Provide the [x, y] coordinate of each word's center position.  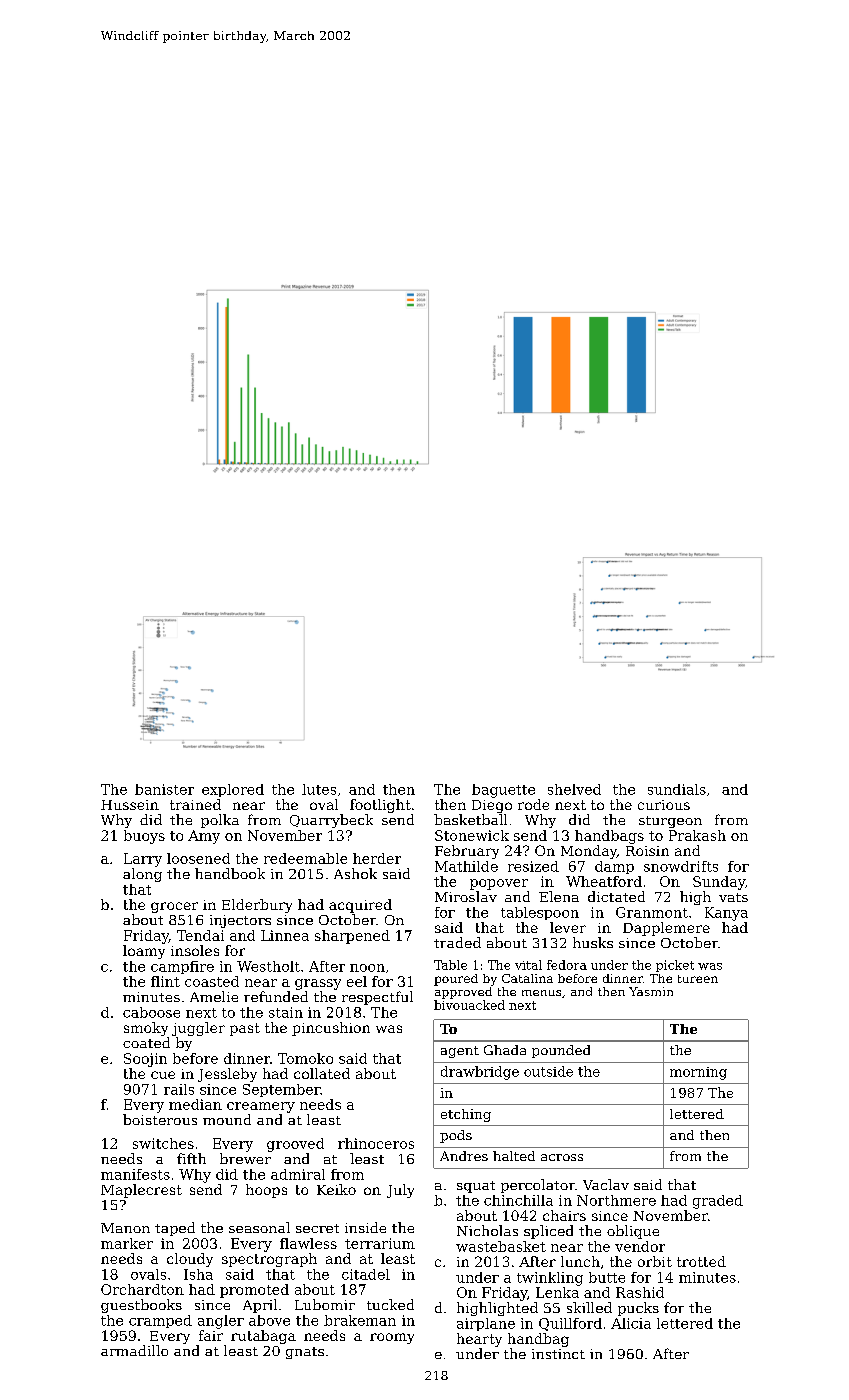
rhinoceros [376, 1143]
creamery [261, 1107]
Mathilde [466, 866]
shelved [574, 789]
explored [233, 790]
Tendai [200, 935]
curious [664, 805]
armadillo [134, 1350]
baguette [503, 791]
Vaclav [606, 1184]
